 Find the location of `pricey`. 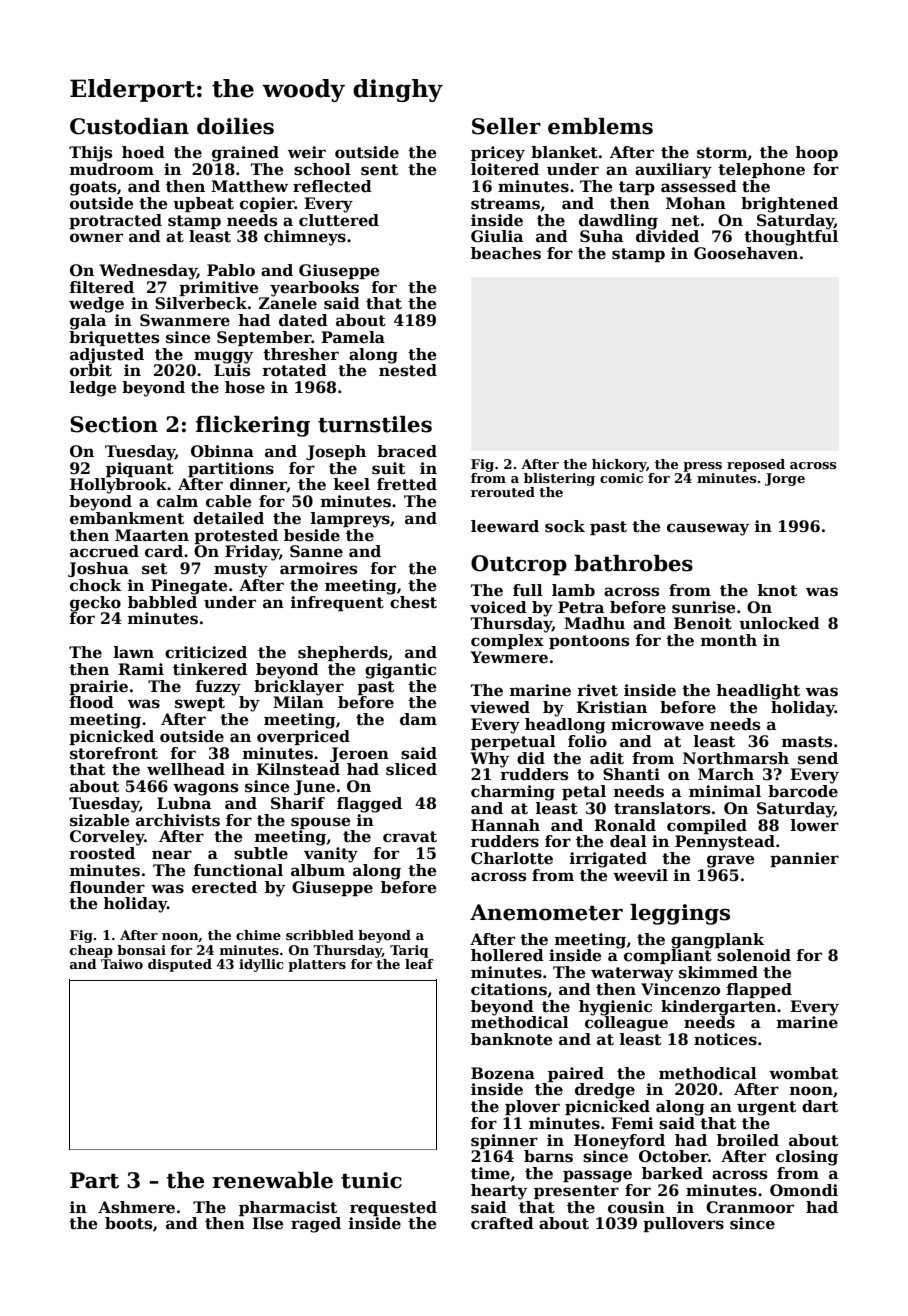

pricey is located at coordinates (498, 154).
